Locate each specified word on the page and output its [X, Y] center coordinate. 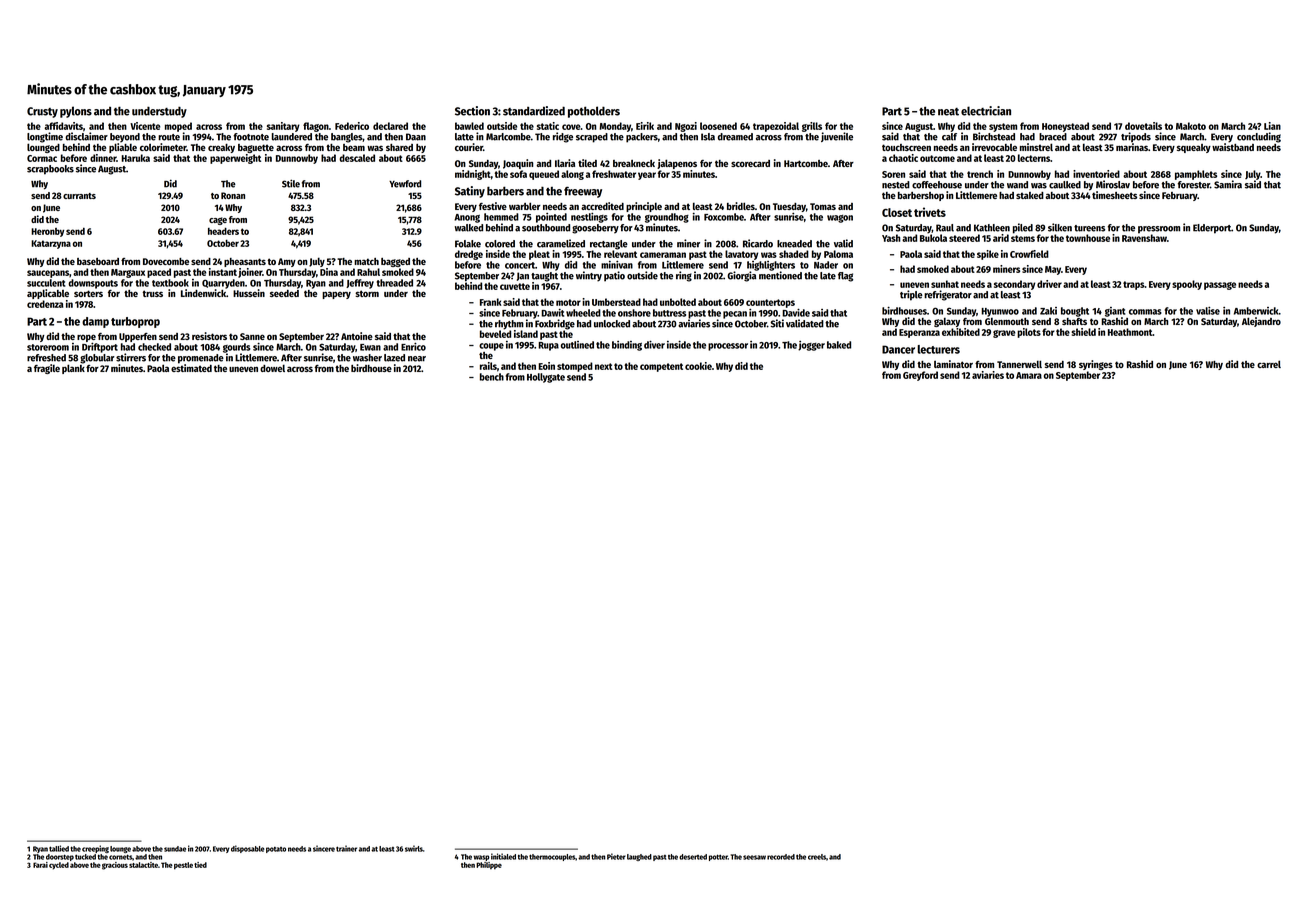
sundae [175, 849]
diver [654, 345]
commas [1145, 312]
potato [276, 850]
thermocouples [552, 857]
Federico [352, 126]
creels [817, 857]
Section [472, 111]
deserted [693, 857]
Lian [1272, 126]
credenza [45, 304]
